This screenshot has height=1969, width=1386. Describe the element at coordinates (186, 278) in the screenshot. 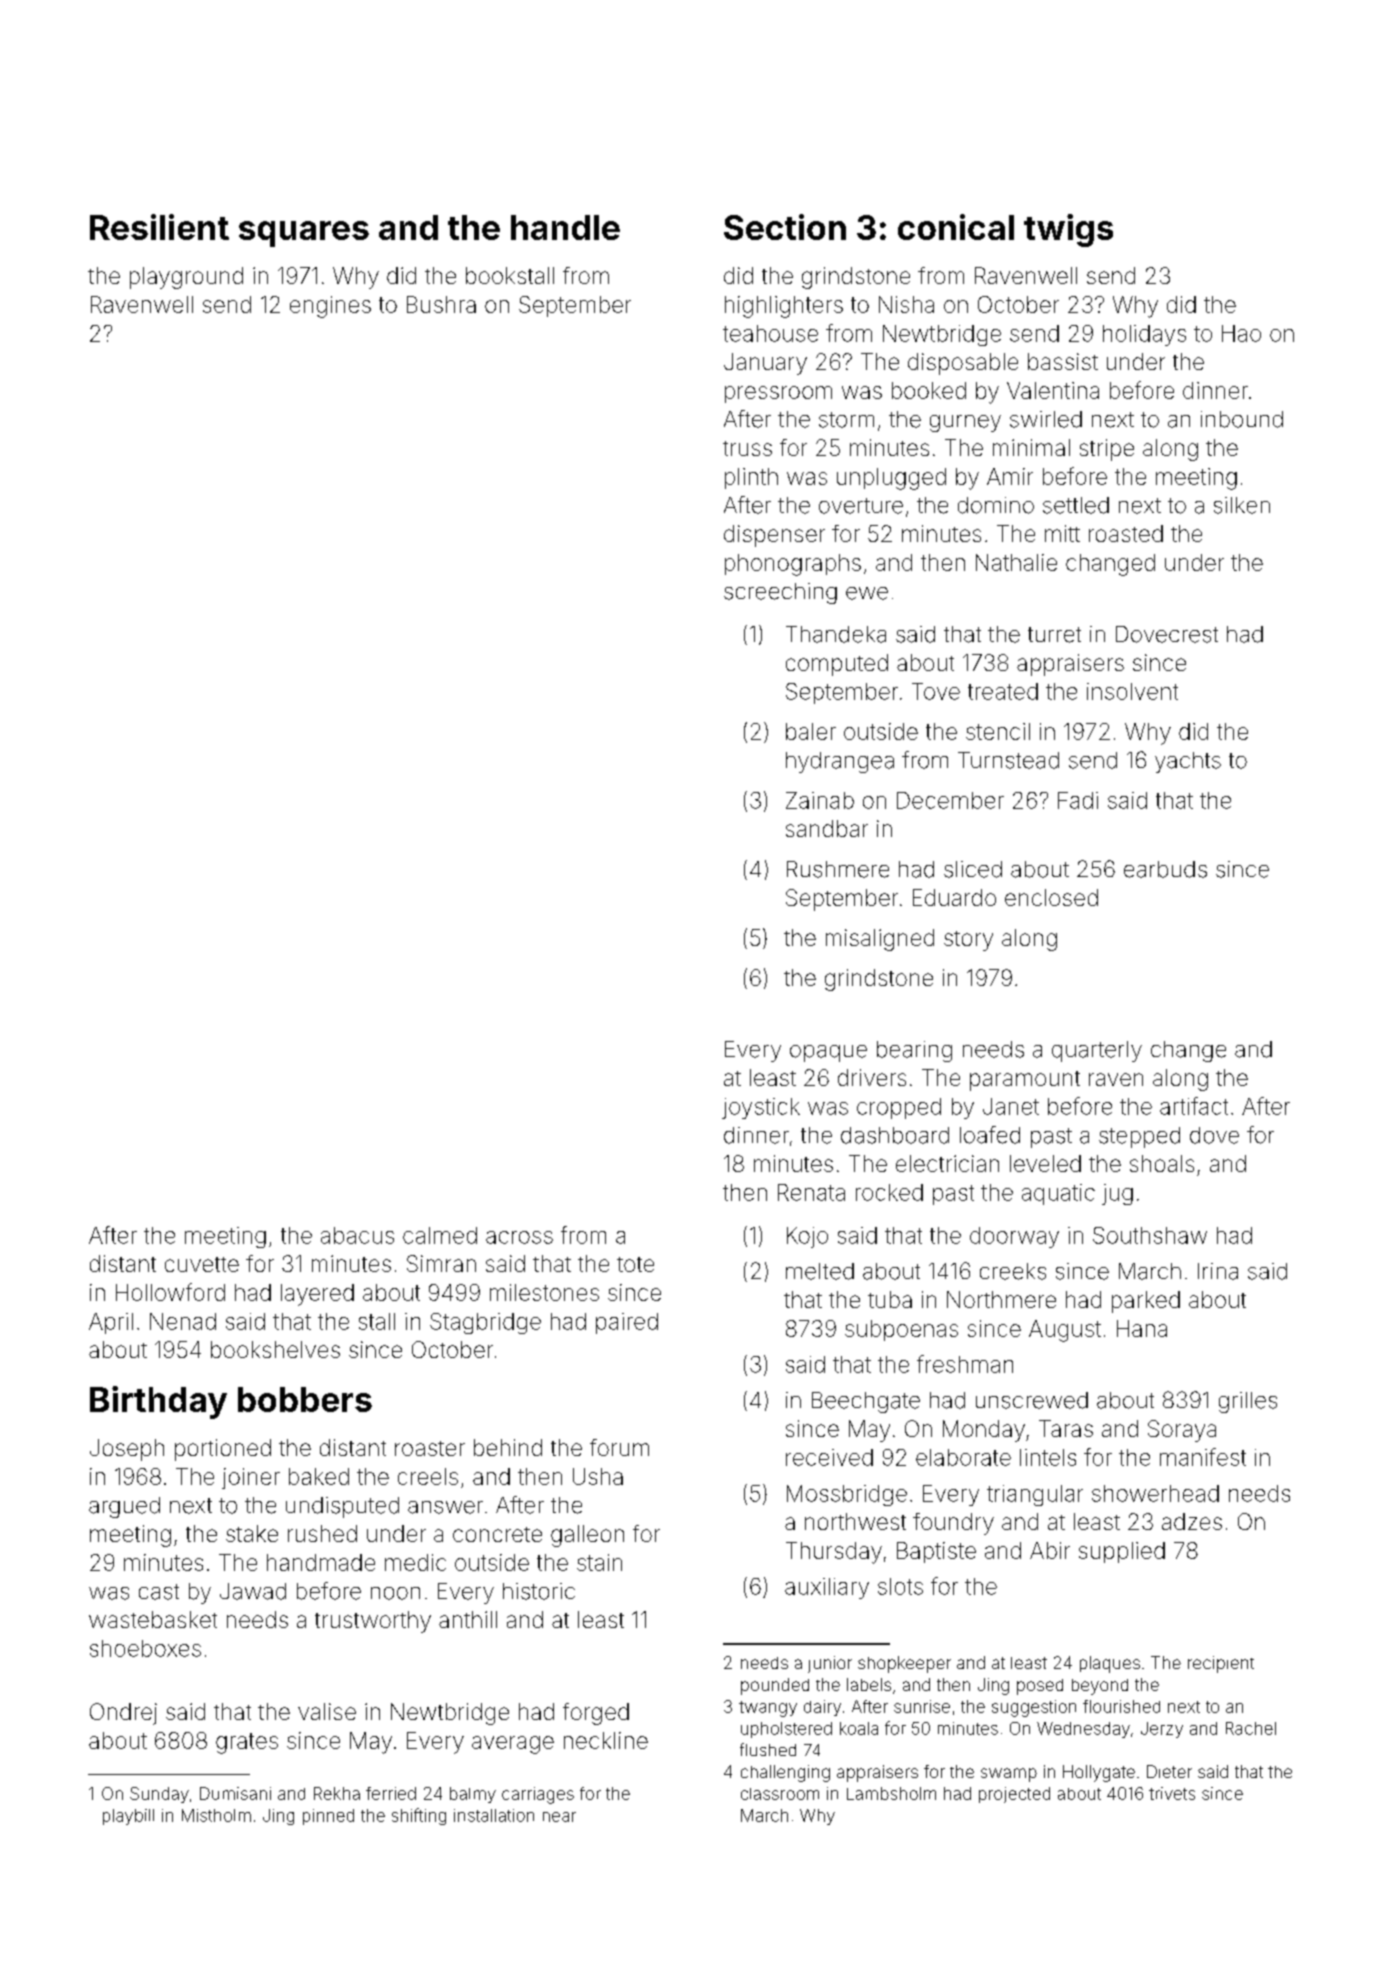

I see `playground` at that location.
